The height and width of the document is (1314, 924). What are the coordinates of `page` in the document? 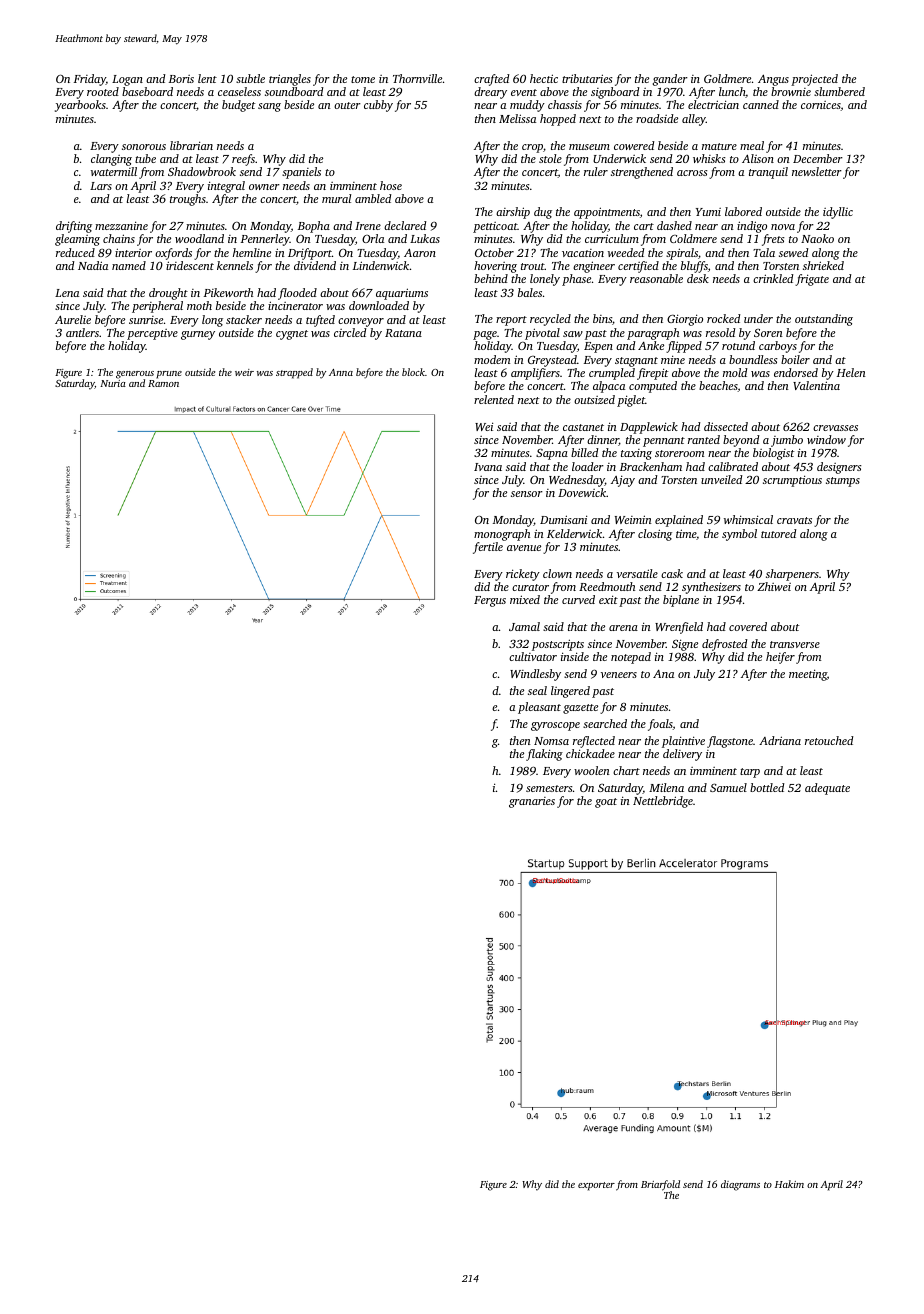 It's located at (485, 335).
